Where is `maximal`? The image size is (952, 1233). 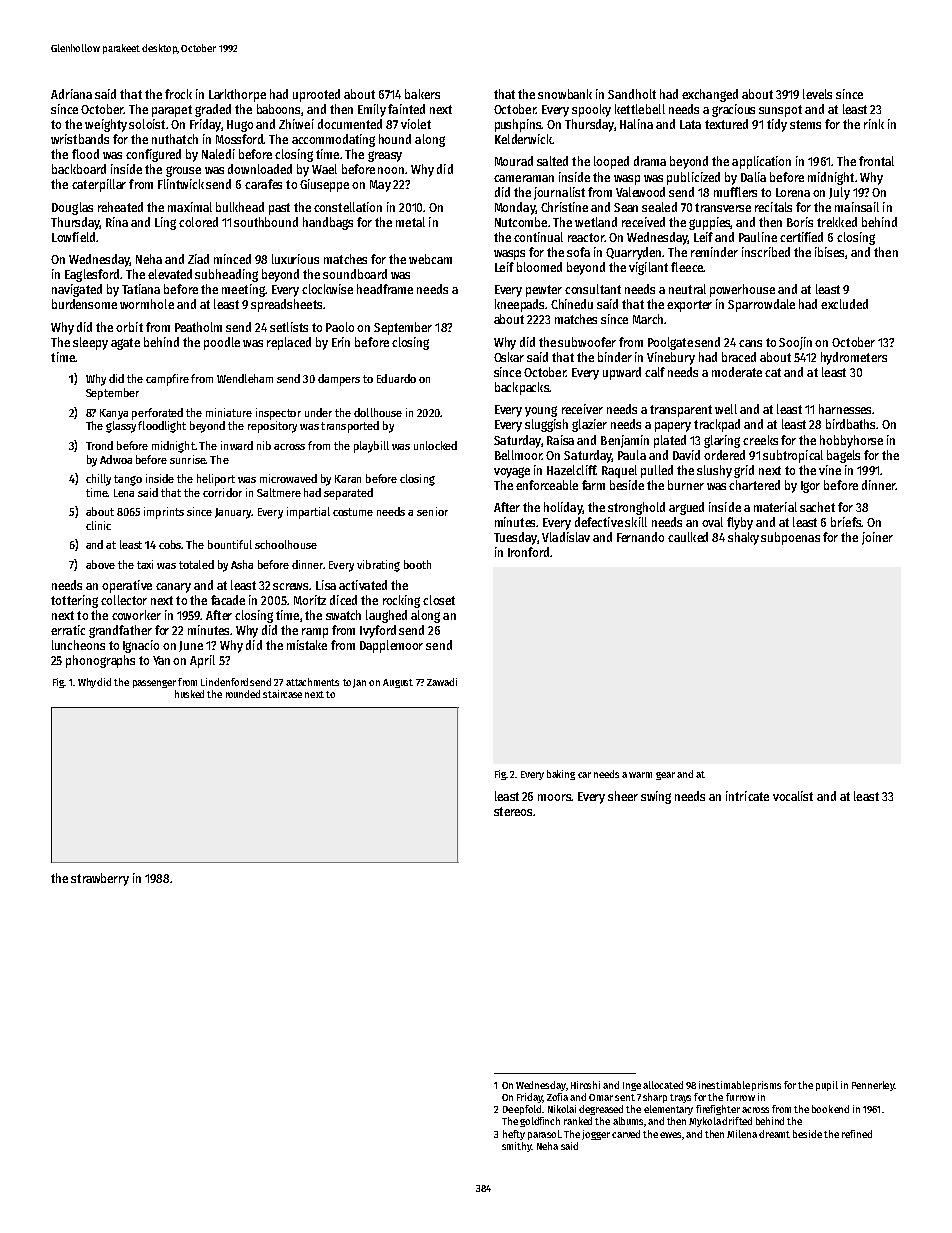
maximal is located at coordinates (190, 207).
